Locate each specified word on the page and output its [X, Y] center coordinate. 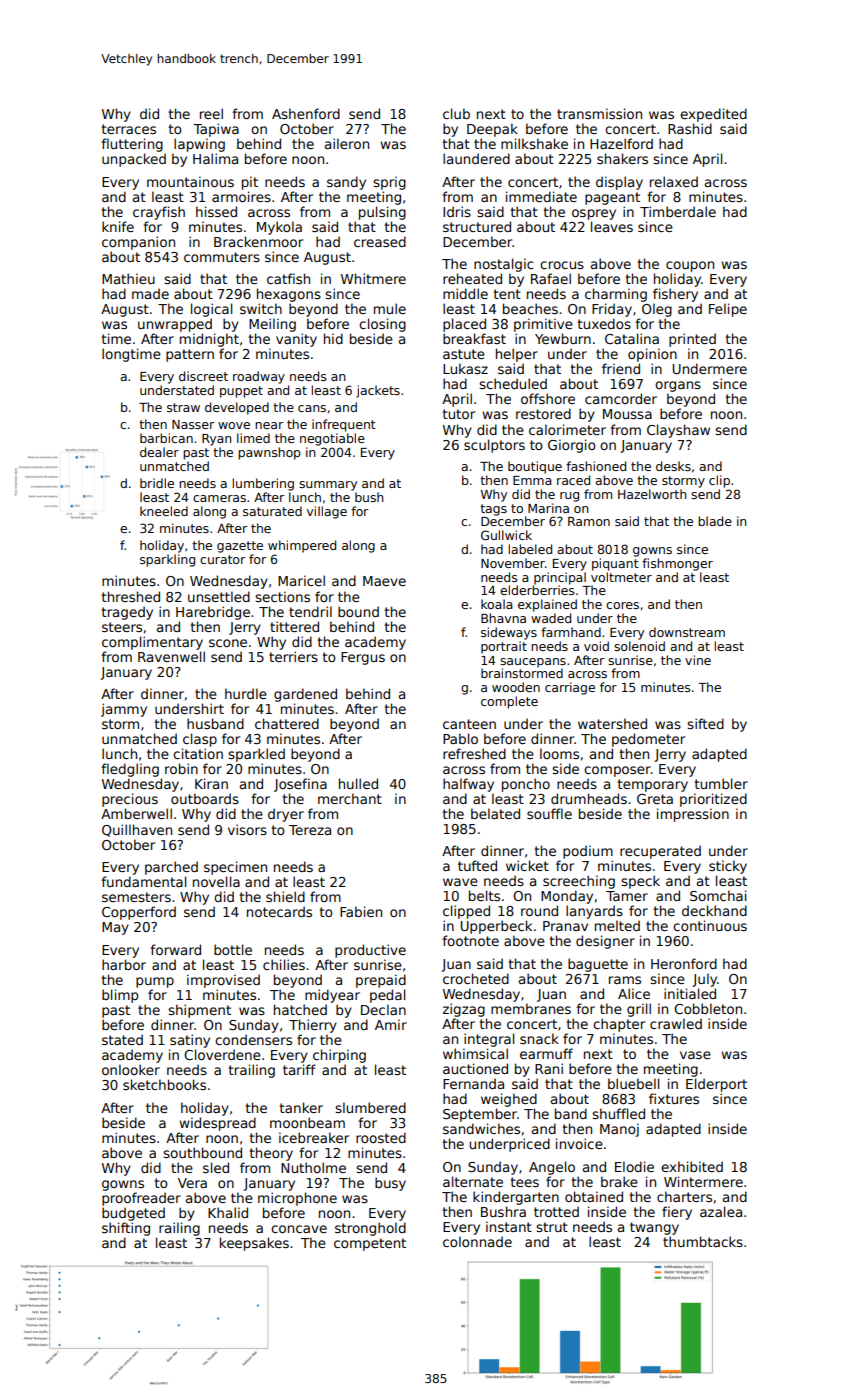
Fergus [363, 658]
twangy [654, 1228]
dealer [159, 452]
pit [250, 183]
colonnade [477, 1241]
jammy [124, 710]
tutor [459, 414]
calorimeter [567, 429]
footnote [470, 940]
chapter [619, 1025]
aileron [347, 143]
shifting [126, 1229]
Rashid [690, 128]
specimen [235, 868]
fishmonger [677, 564]
